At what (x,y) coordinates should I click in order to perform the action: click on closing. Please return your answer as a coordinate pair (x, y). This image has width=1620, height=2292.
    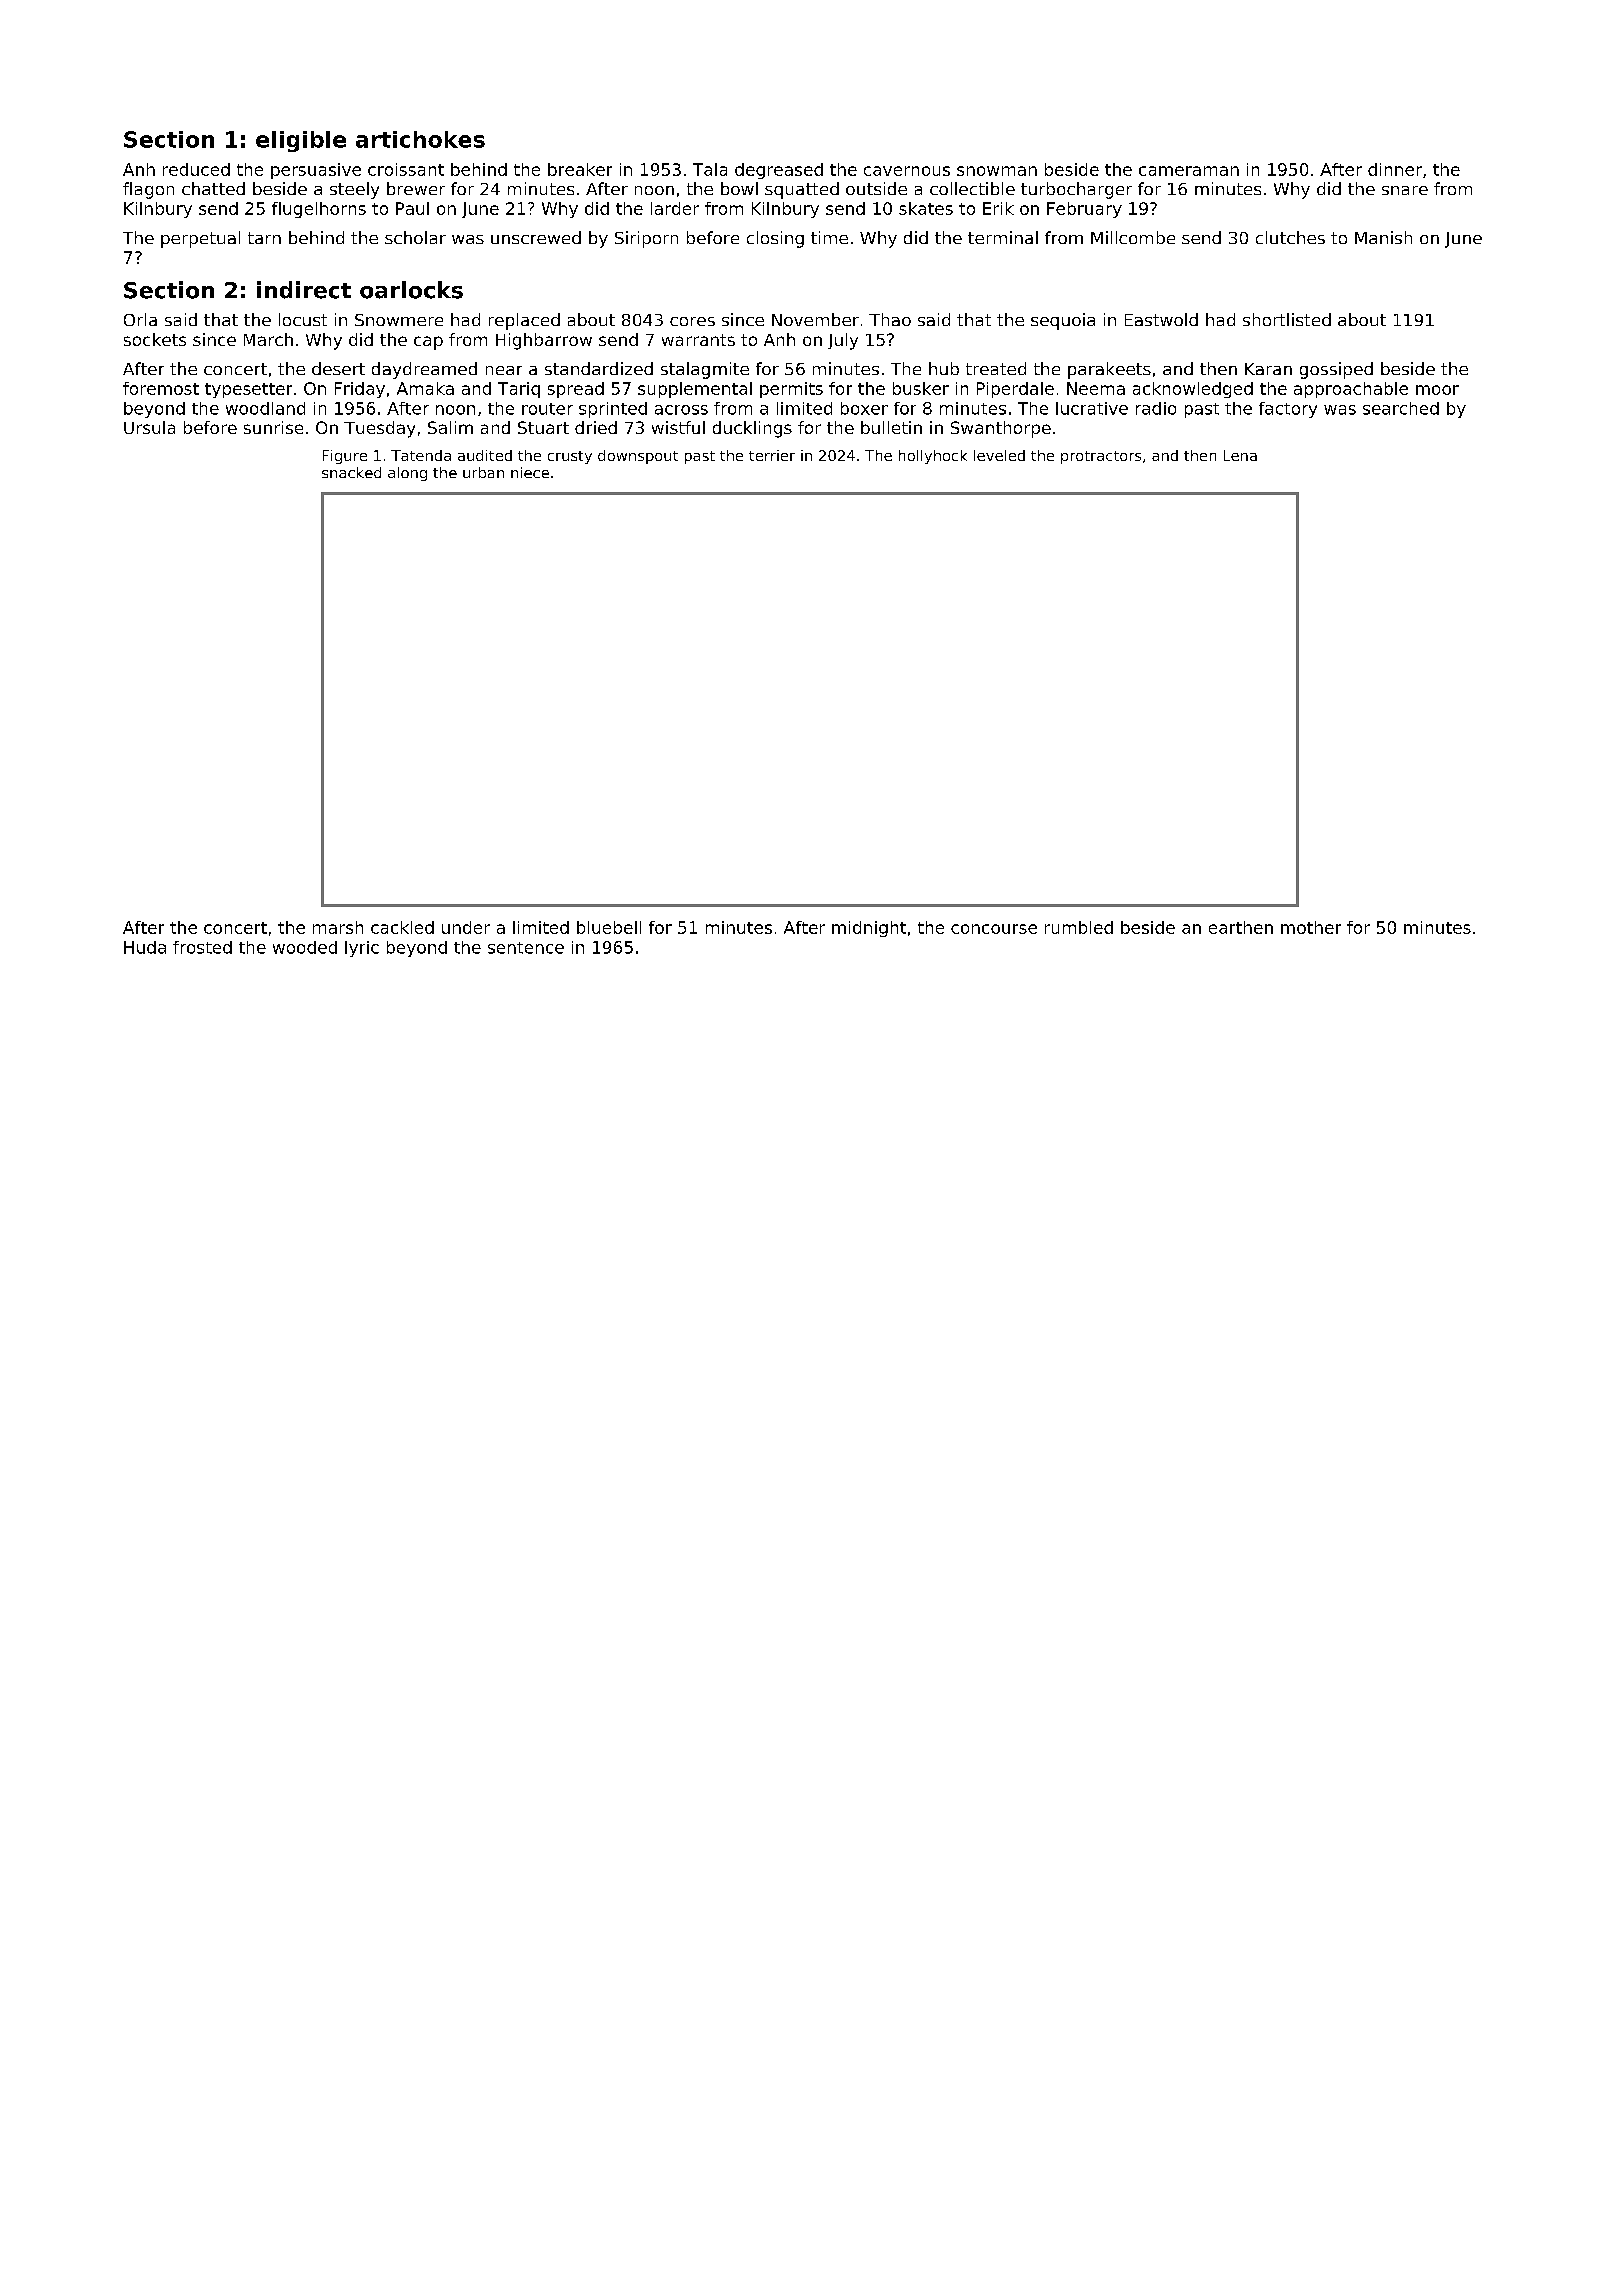
    Looking at the image, I should click on (775, 239).
